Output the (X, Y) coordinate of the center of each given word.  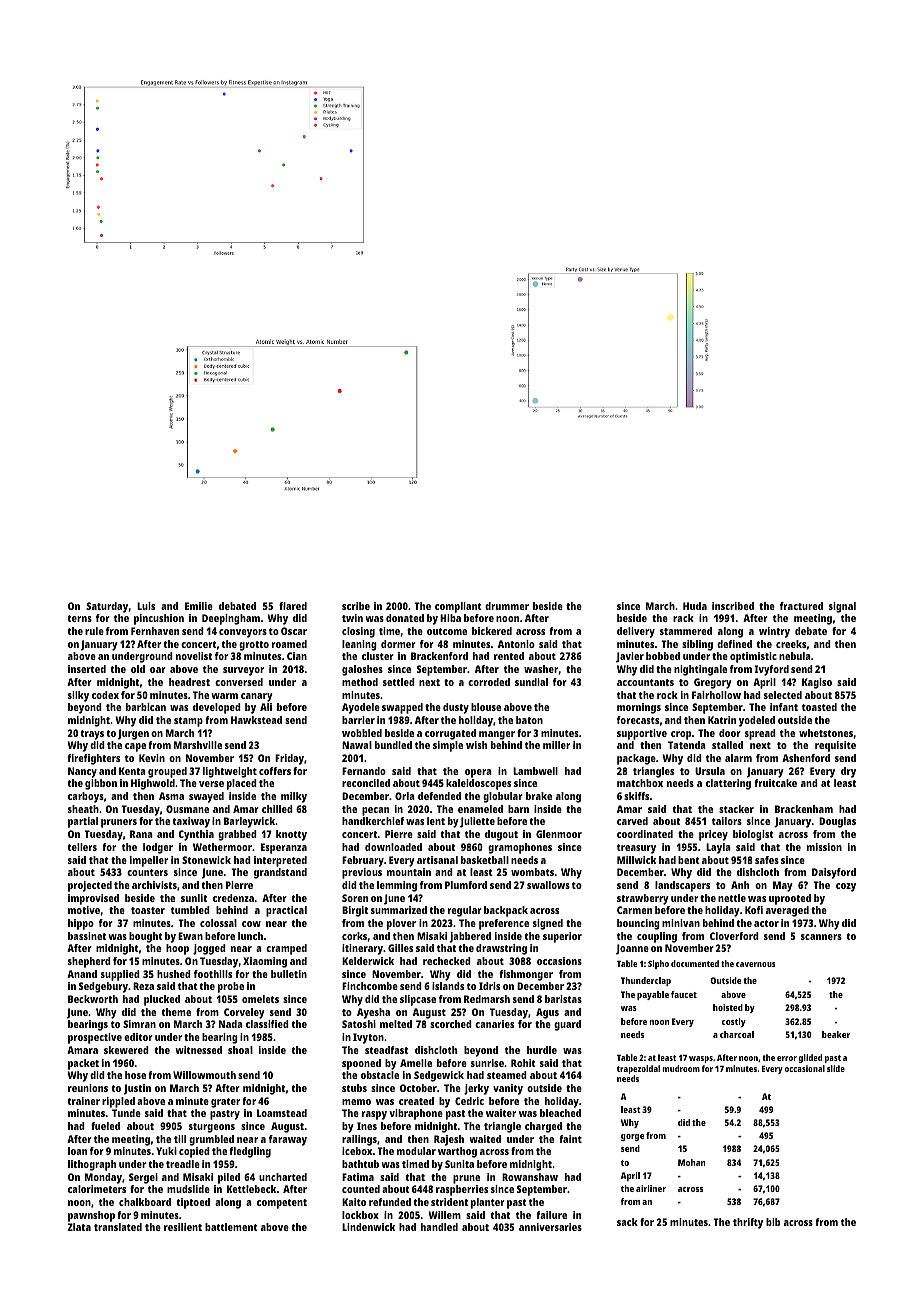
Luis (146, 606)
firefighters (94, 759)
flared (293, 606)
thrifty (748, 1223)
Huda (695, 606)
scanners (821, 937)
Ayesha (373, 1013)
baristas (563, 999)
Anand (82, 974)
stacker (736, 809)
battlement (231, 1227)
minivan (681, 923)
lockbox (360, 1215)
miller (556, 745)
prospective (95, 1038)
